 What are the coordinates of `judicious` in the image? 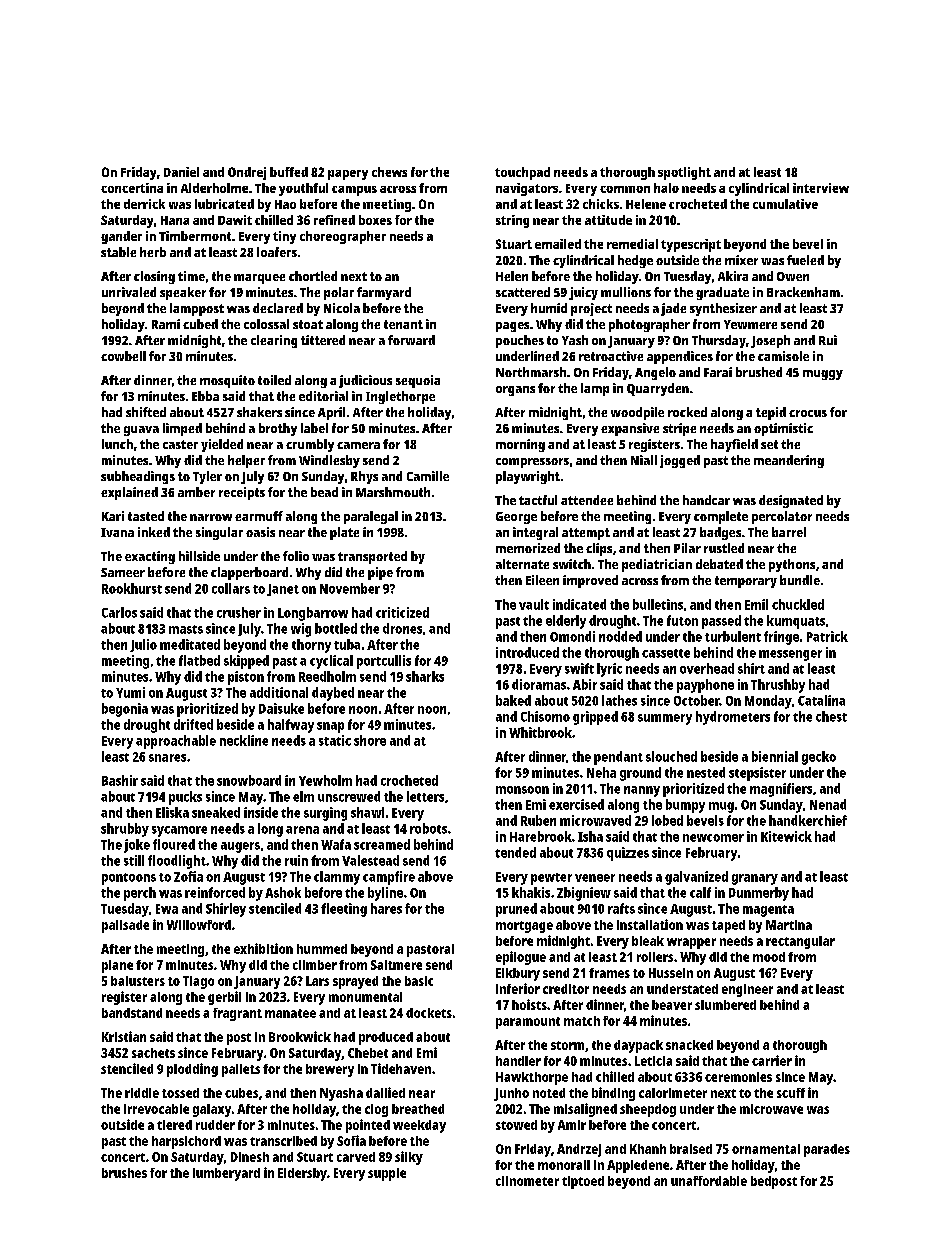 It's located at (365, 381).
